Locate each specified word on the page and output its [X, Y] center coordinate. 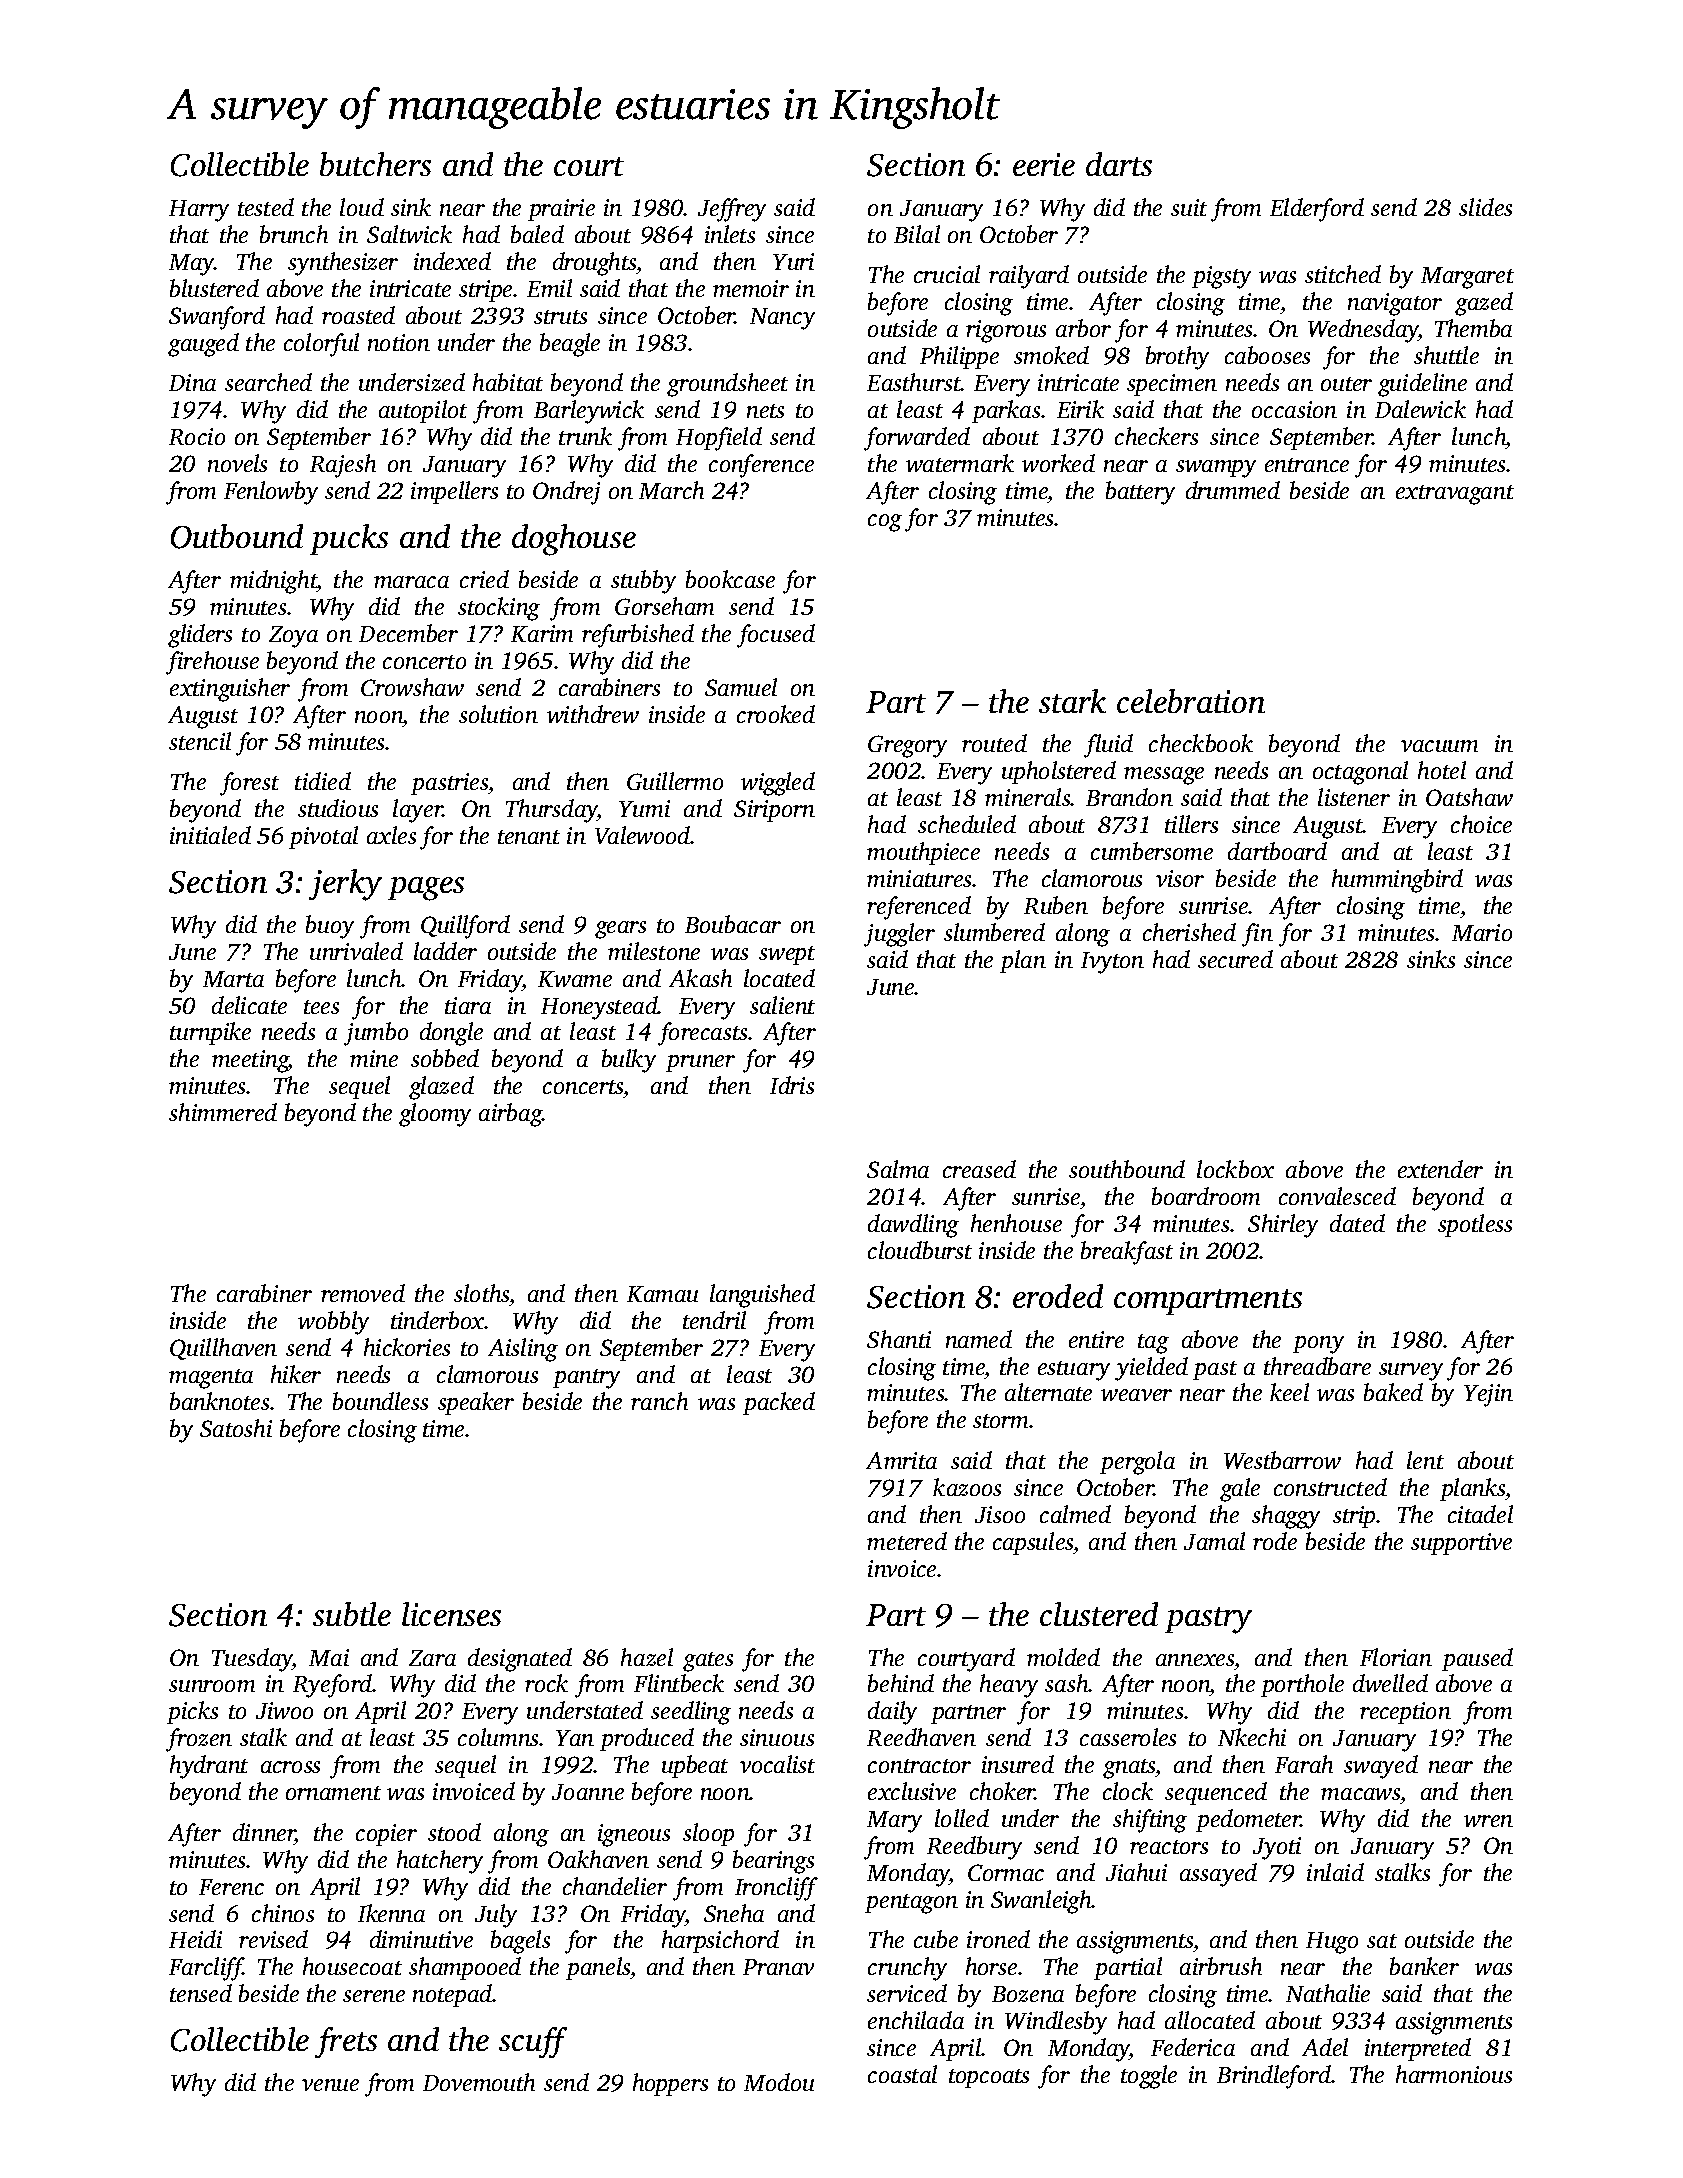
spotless [1475, 1225]
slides [1485, 207]
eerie [1044, 164]
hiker [296, 1374]
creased [979, 1169]
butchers [375, 164]
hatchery [440, 1862]
